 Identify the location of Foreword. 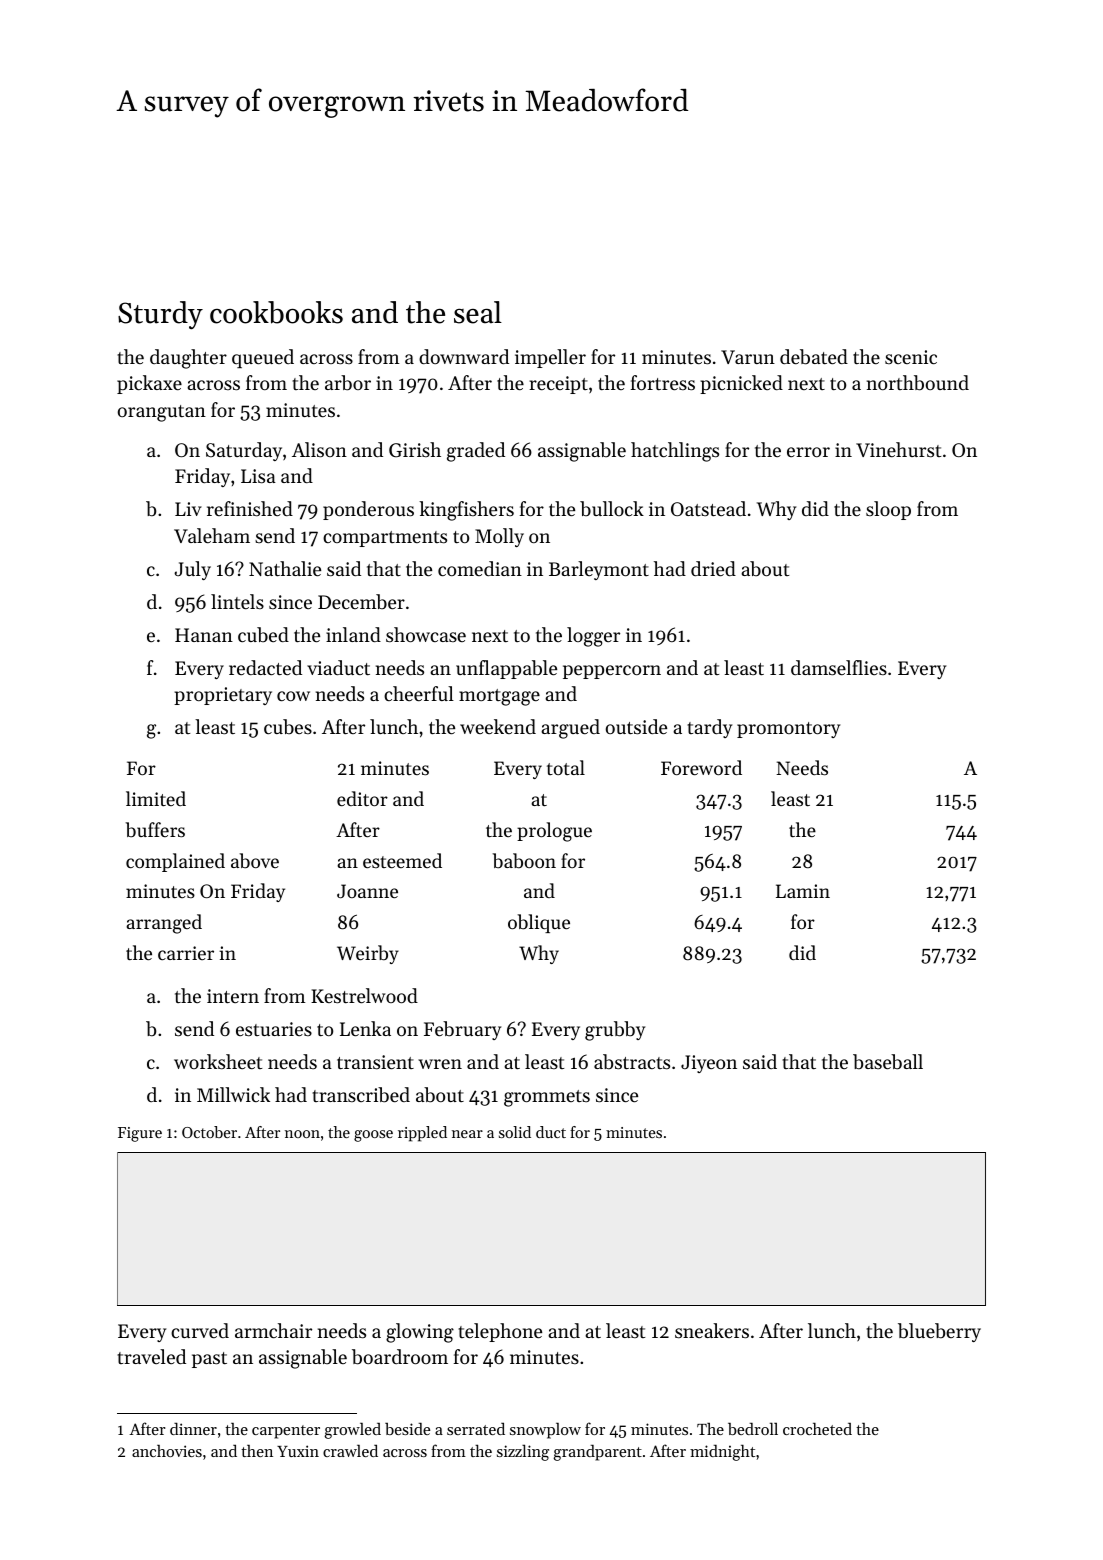
(701, 767).
